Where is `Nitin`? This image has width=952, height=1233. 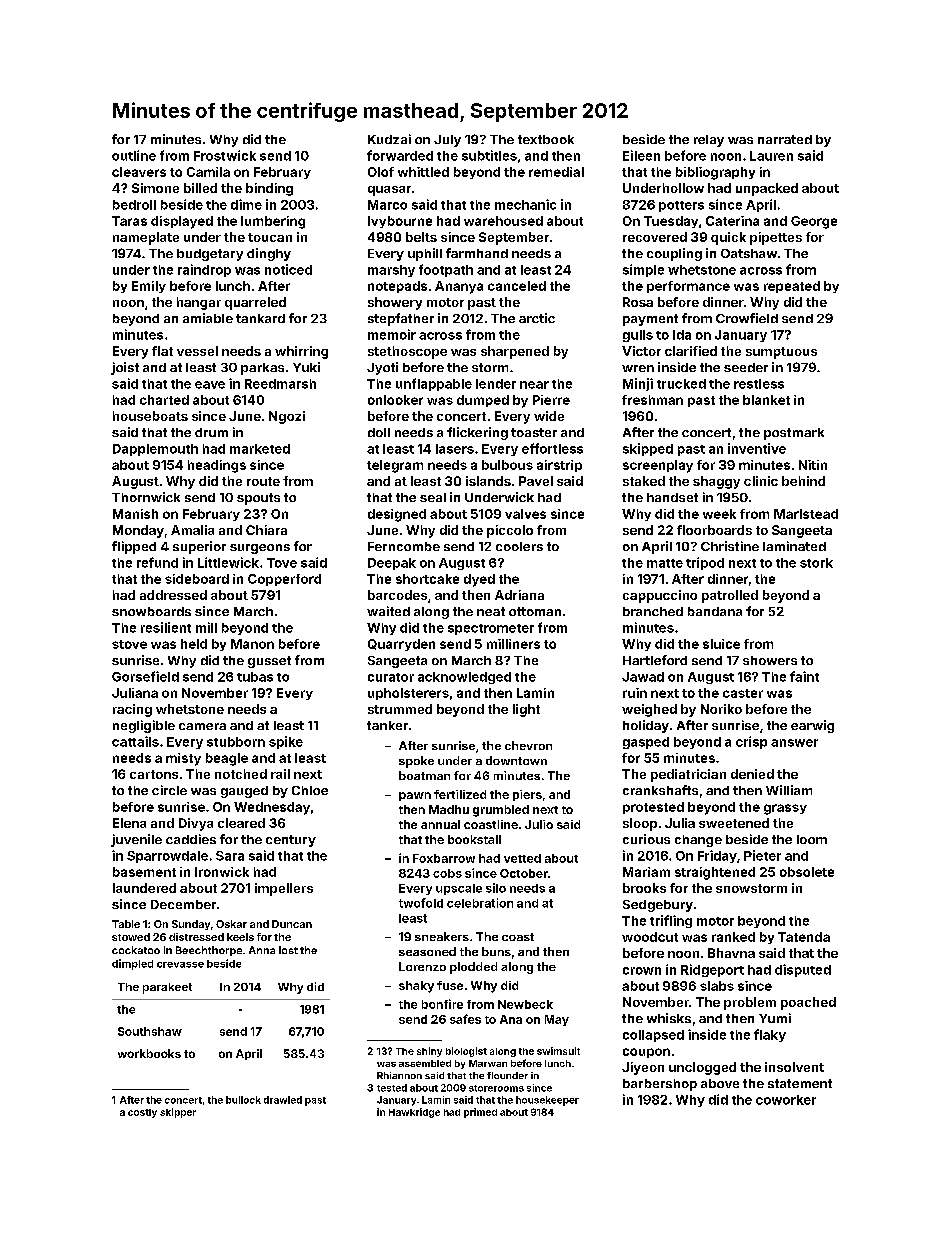 Nitin is located at coordinates (813, 465).
